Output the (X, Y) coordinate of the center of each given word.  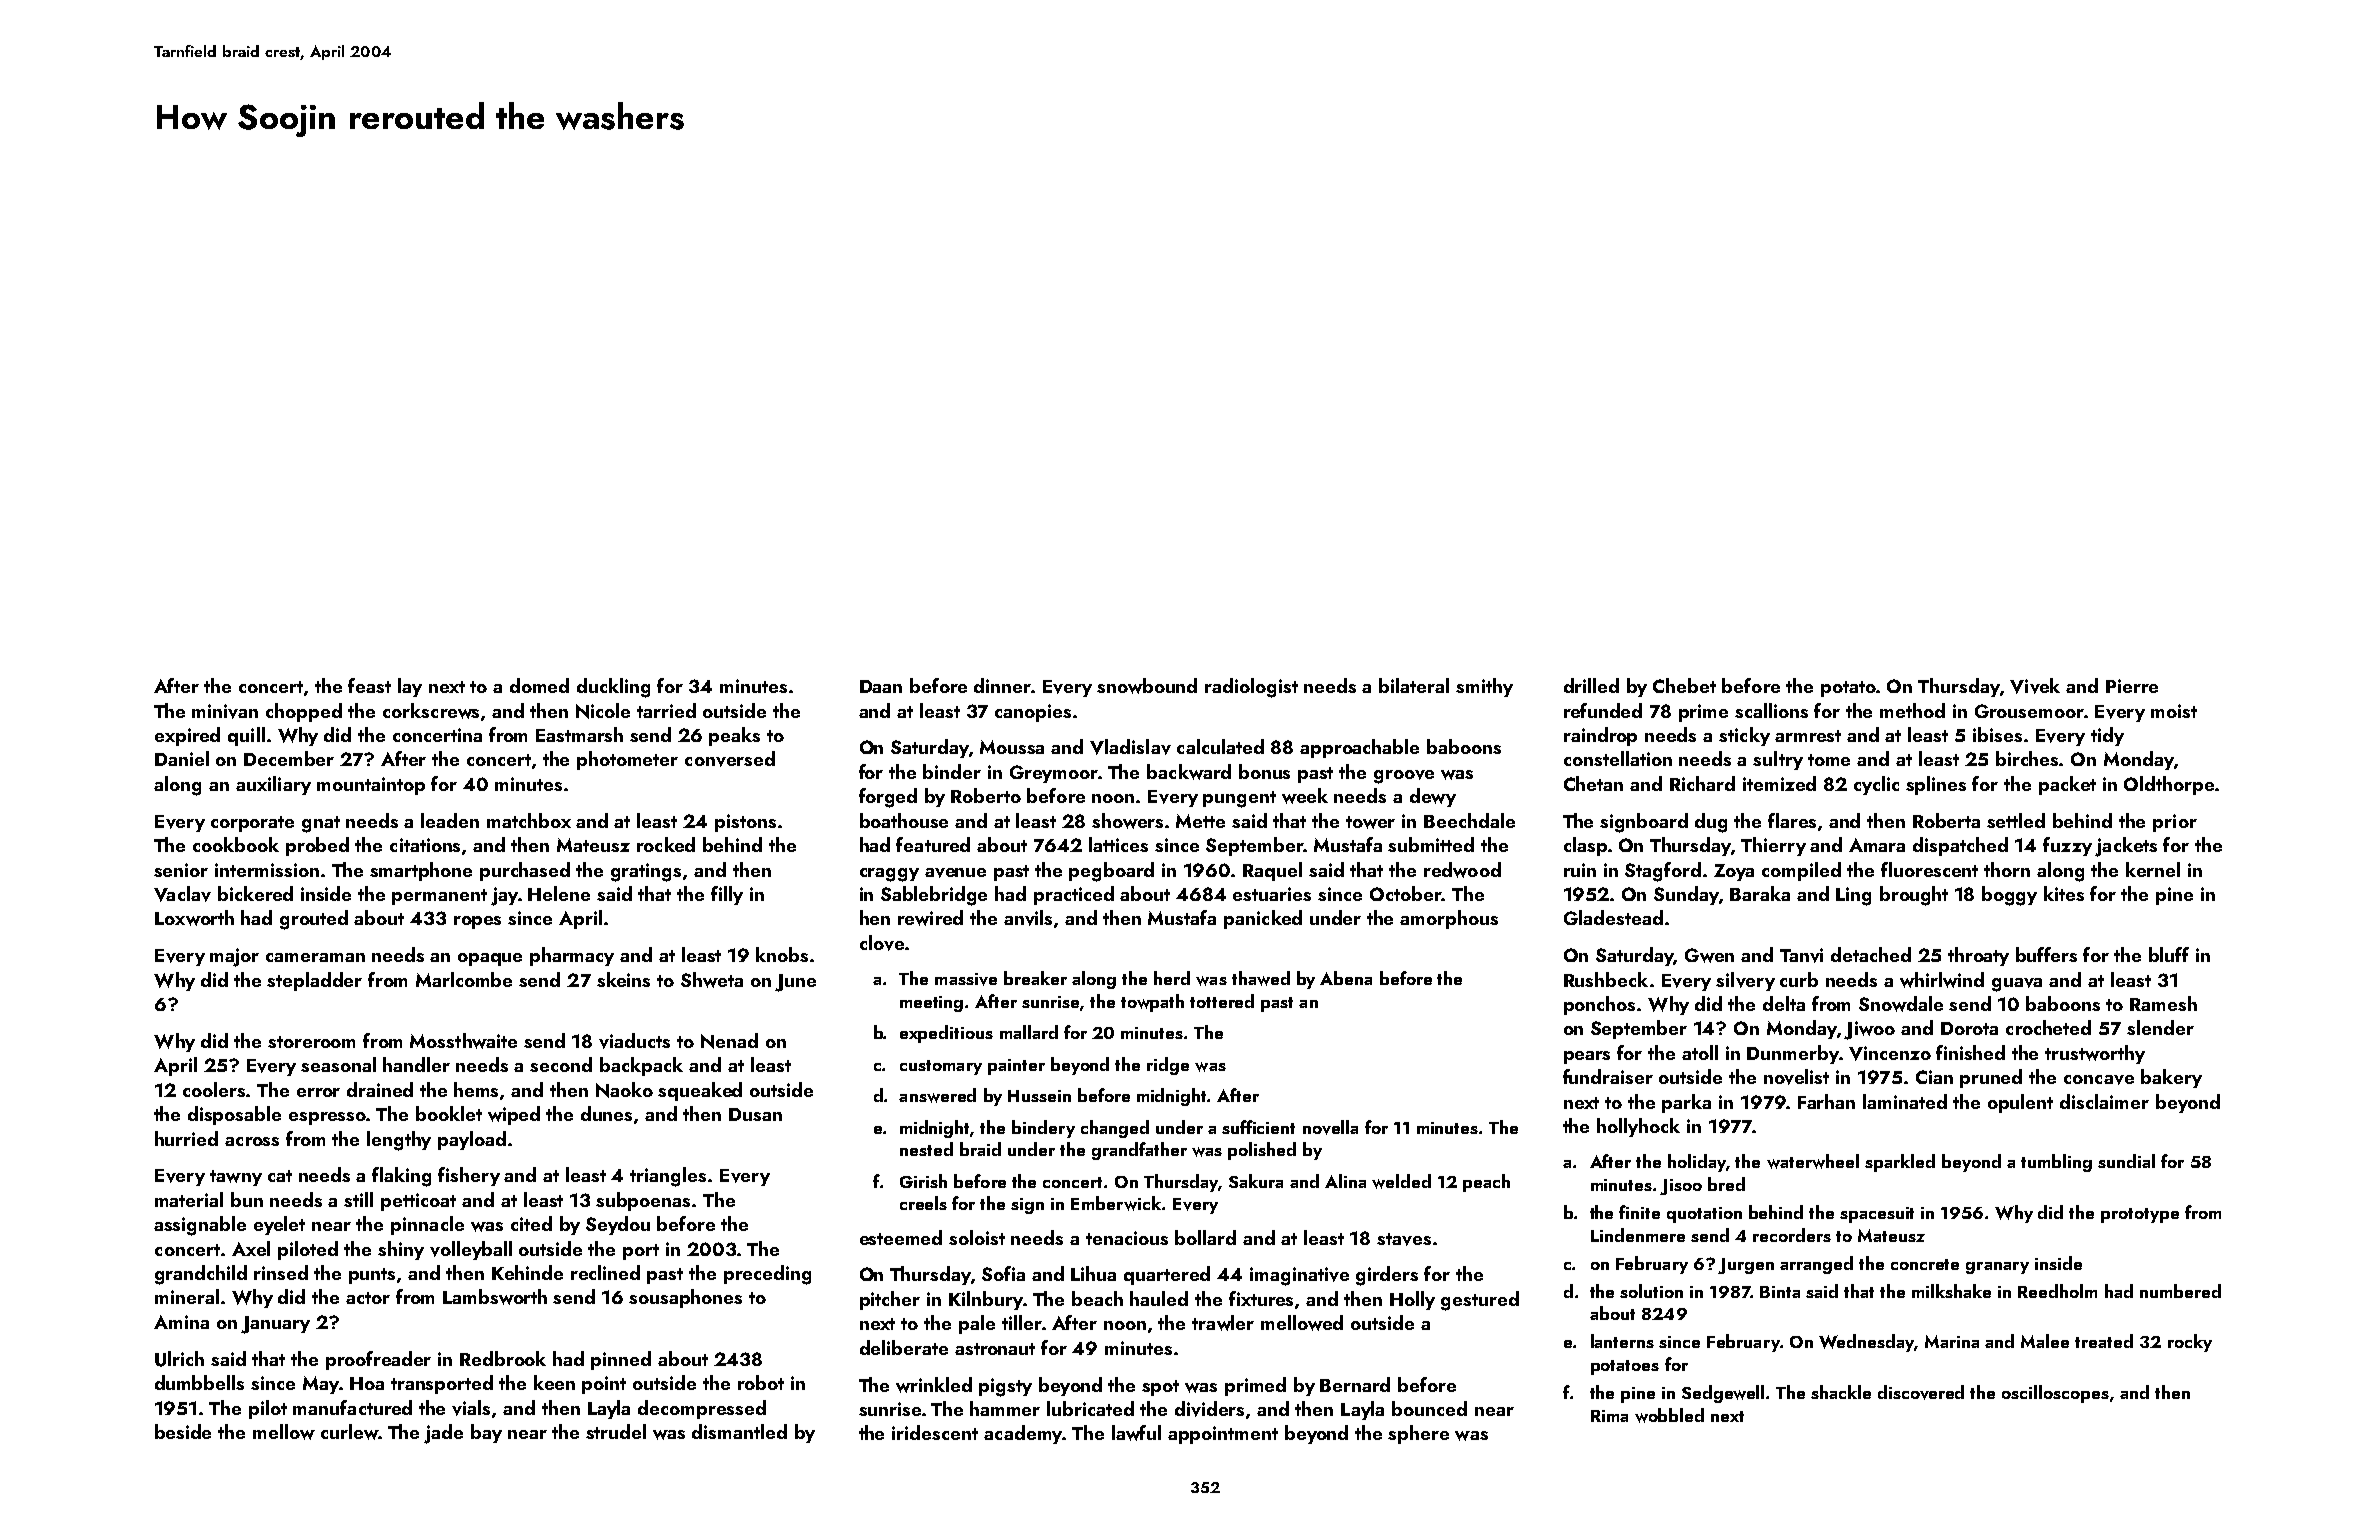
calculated (1220, 746)
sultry (1778, 760)
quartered (1167, 1275)
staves (1404, 1239)
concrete (1925, 1264)
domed (539, 685)
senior (181, 870)
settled (2016, 820)
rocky (2190, 1343)
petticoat (418, 1202)
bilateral (1414, 685)
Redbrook (503, 1358)
